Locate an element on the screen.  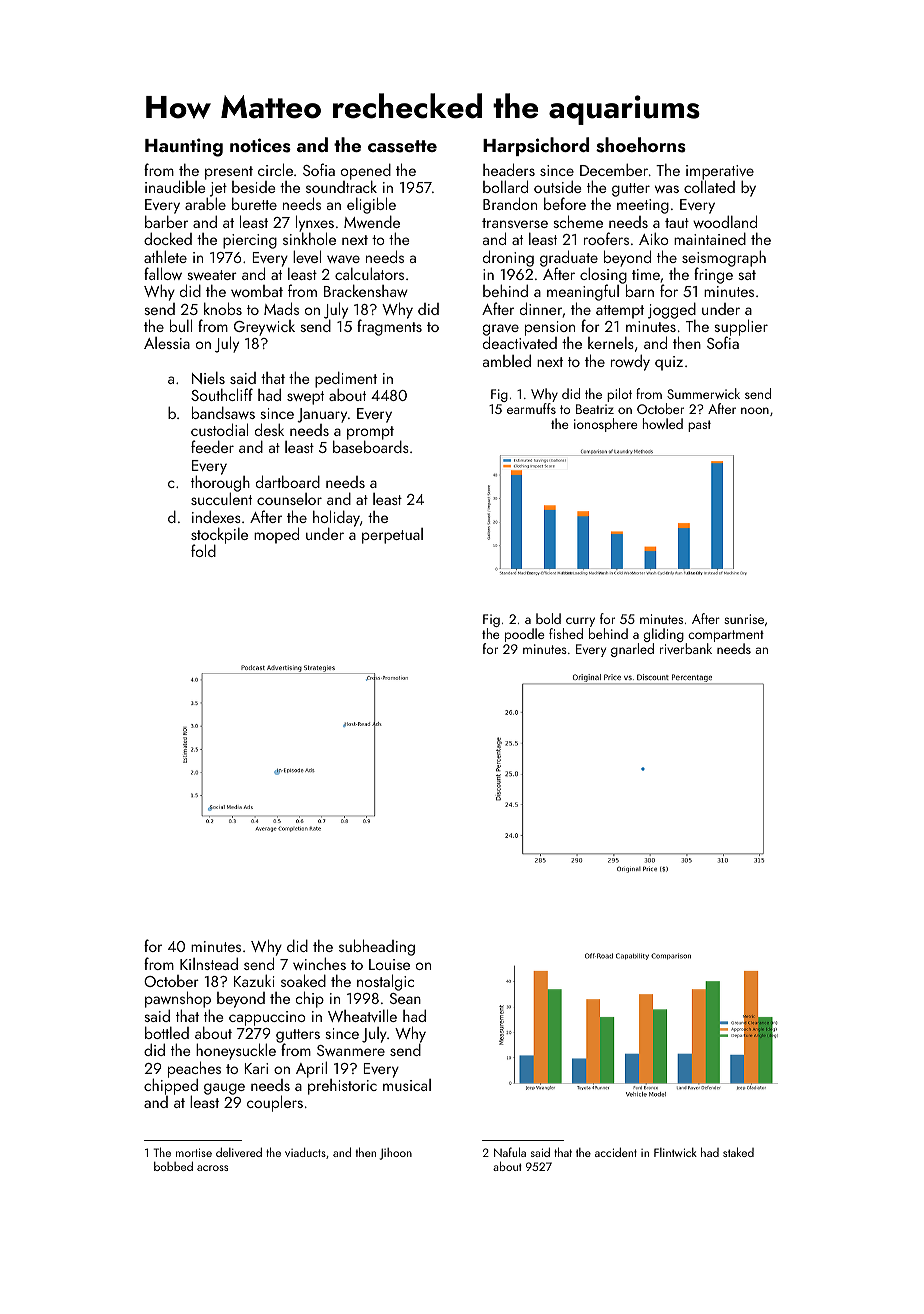
Jihoon is located at coordinates (396, 1154).
